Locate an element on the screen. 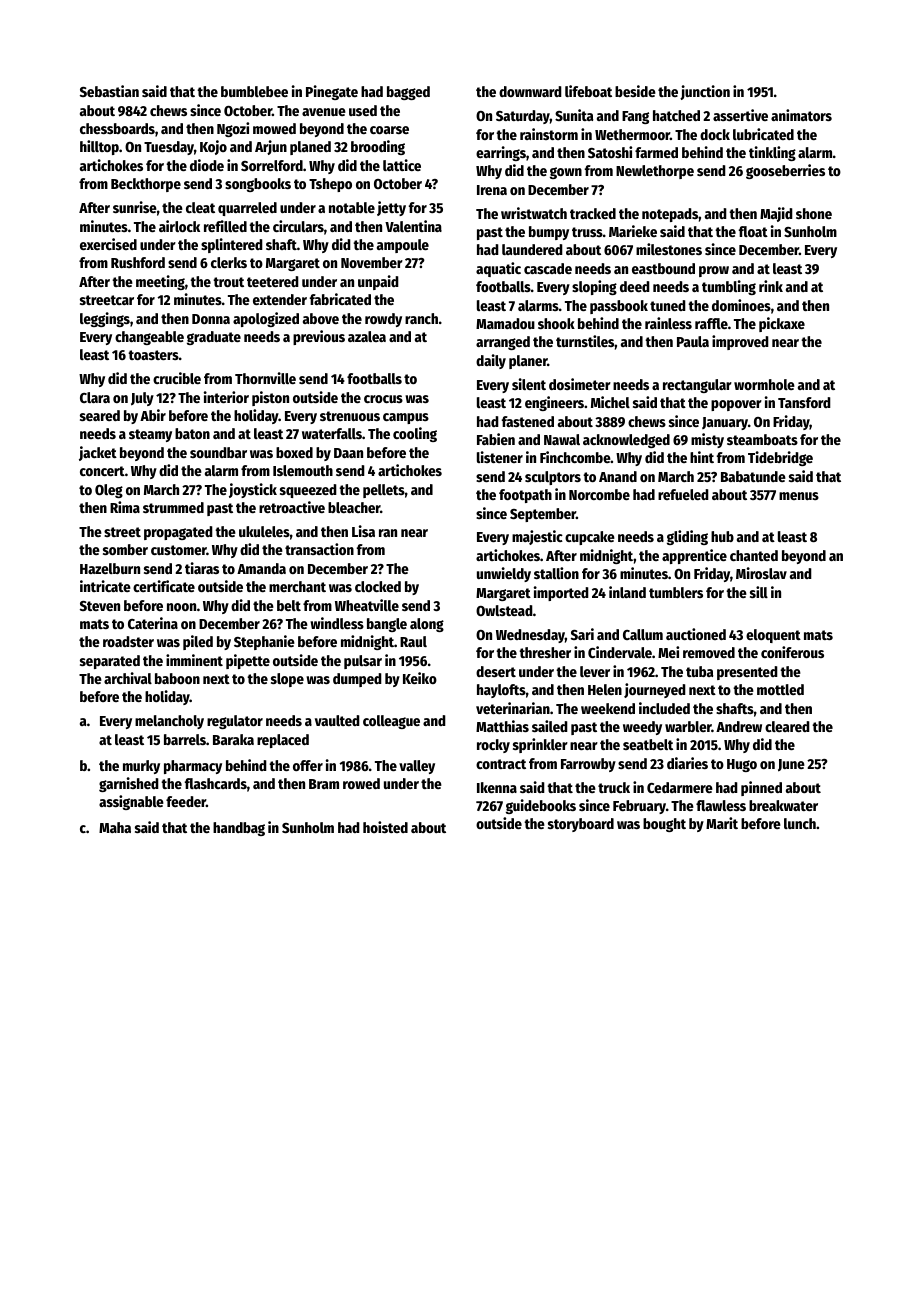  Farrowby is located at coordinates (588, 765).
